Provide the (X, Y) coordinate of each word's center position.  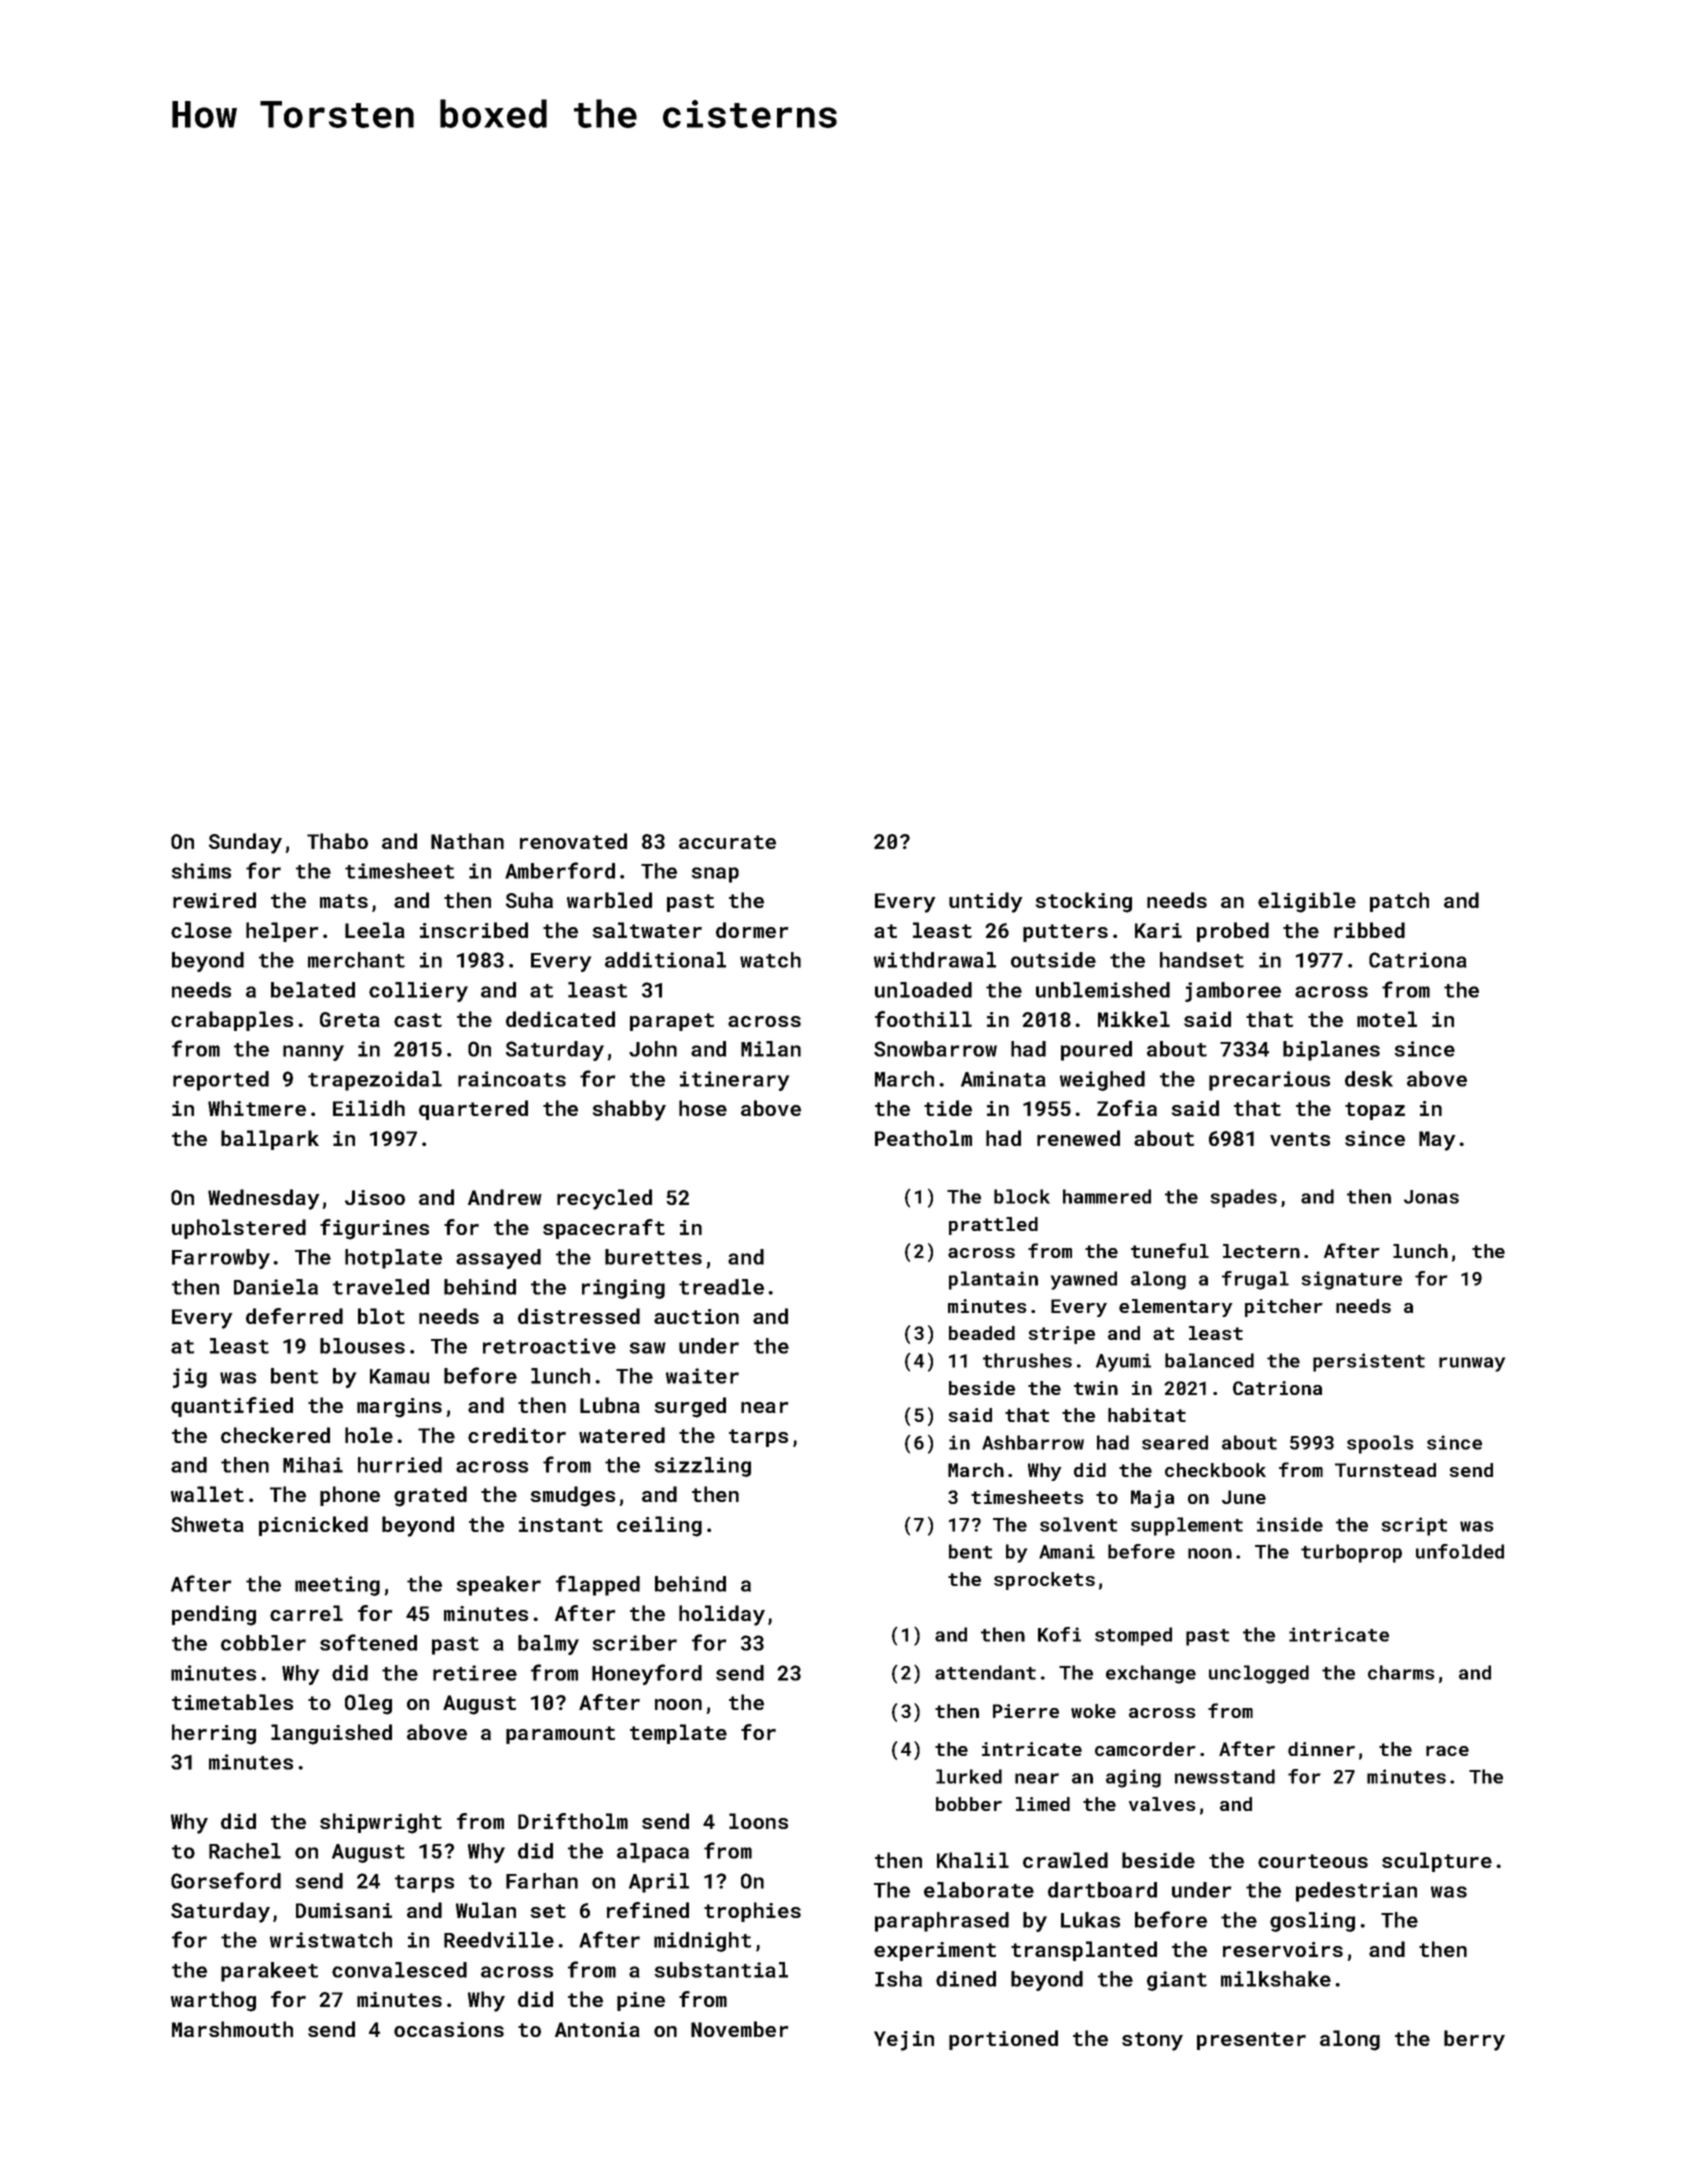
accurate (727, 842)
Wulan (486, 1910)
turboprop (1351, 1553)
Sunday (245, 843)
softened (368, 1642)
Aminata (1003, 1079)
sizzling (702, 1467)
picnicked (313, 1526)
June (1244, 1497)
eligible (1307, 902)
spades (1244, 1198)
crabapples (232, 1021)
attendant (985, 1672)
